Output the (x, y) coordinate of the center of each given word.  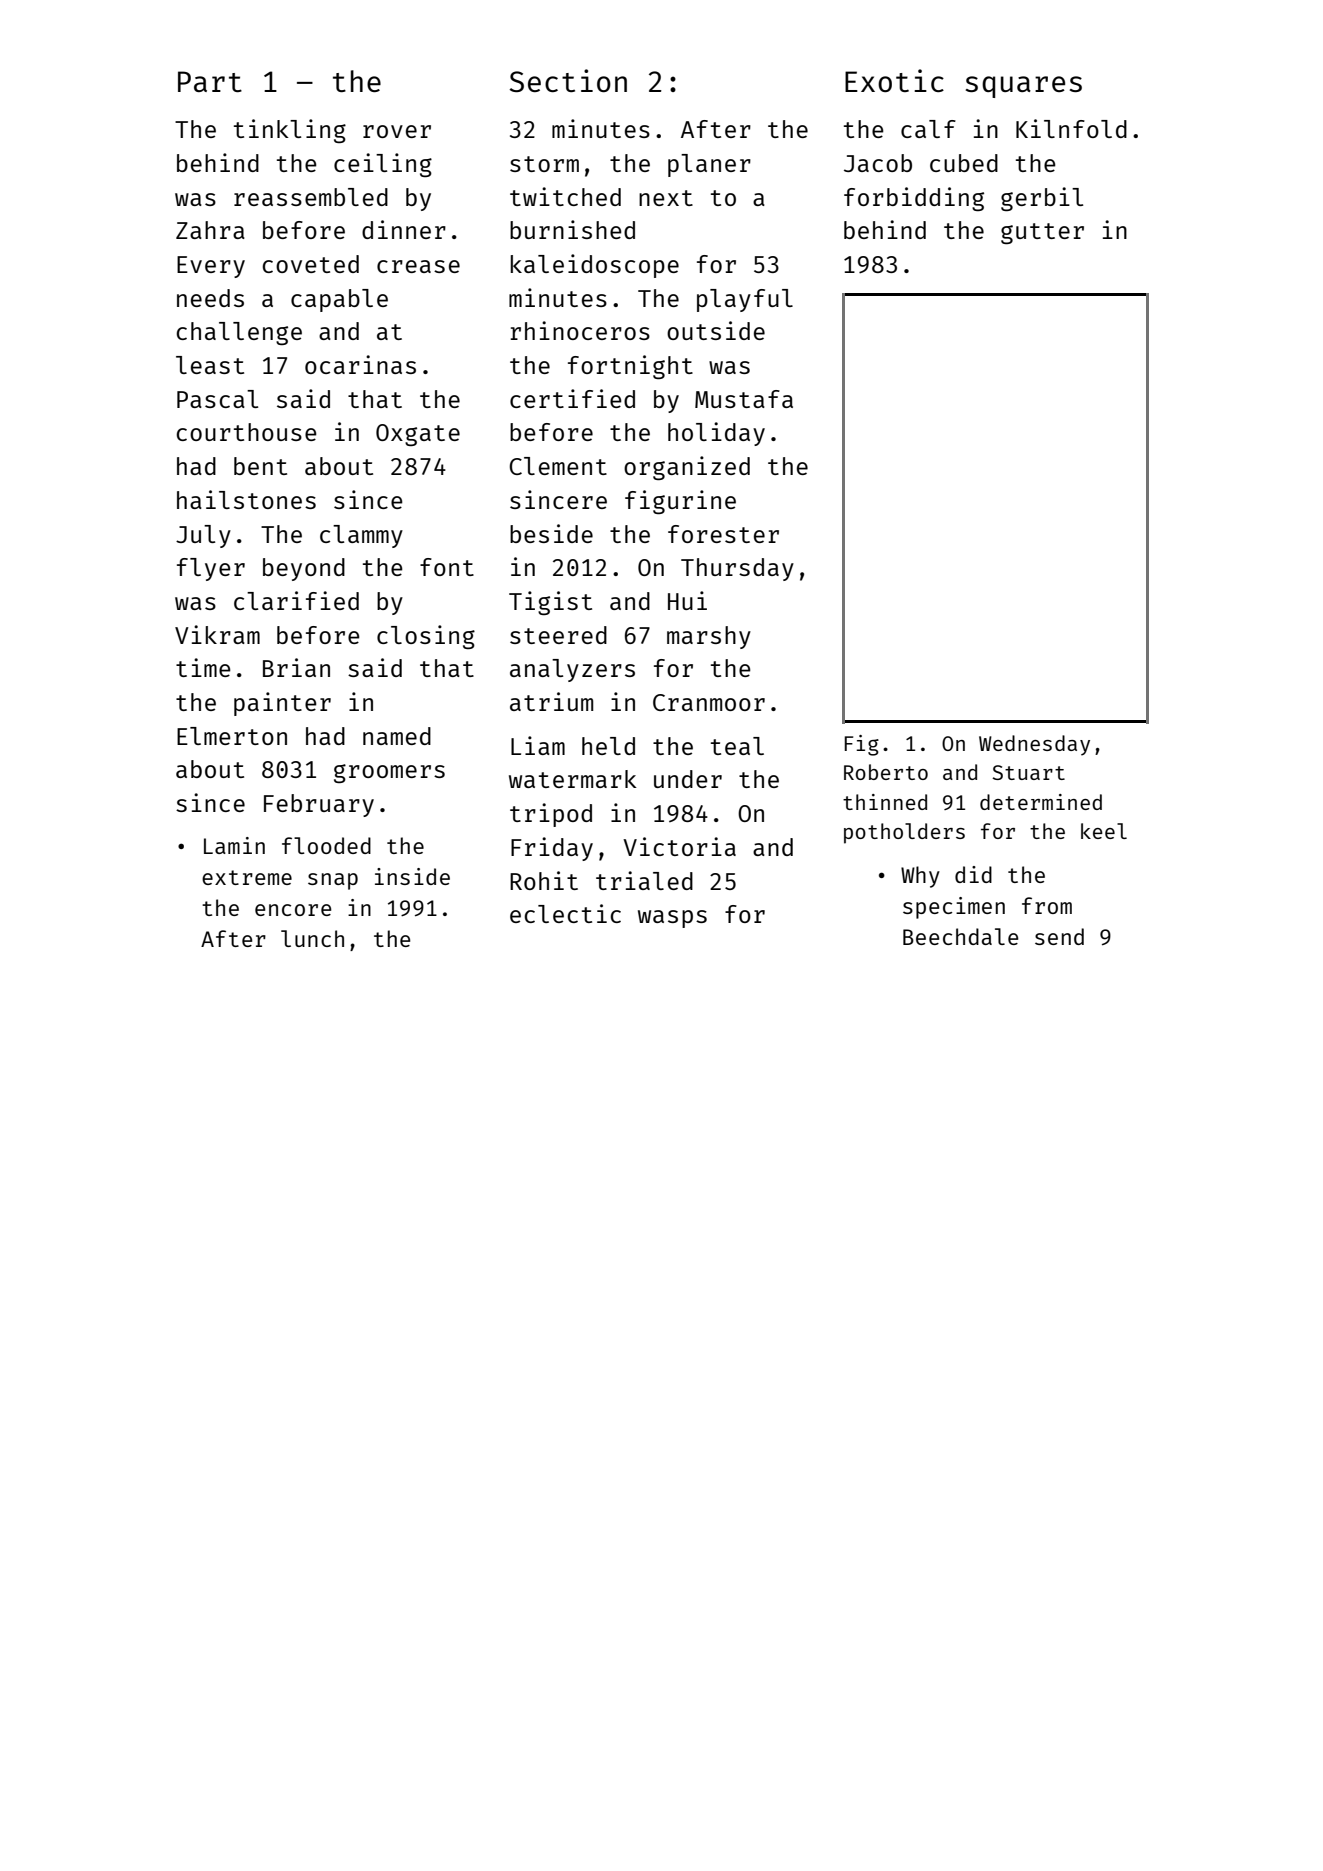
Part (210, 81)
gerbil (1042, 199)
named (397, 736)
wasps (672, 919)
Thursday (737, 569)
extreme (247, 877)
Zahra (210, 230)
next (666, 198)
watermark (573, 779)
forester (723, 534)
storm (544, 164)
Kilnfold (1071, 128)
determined (1041, 802)
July (203, 536)
